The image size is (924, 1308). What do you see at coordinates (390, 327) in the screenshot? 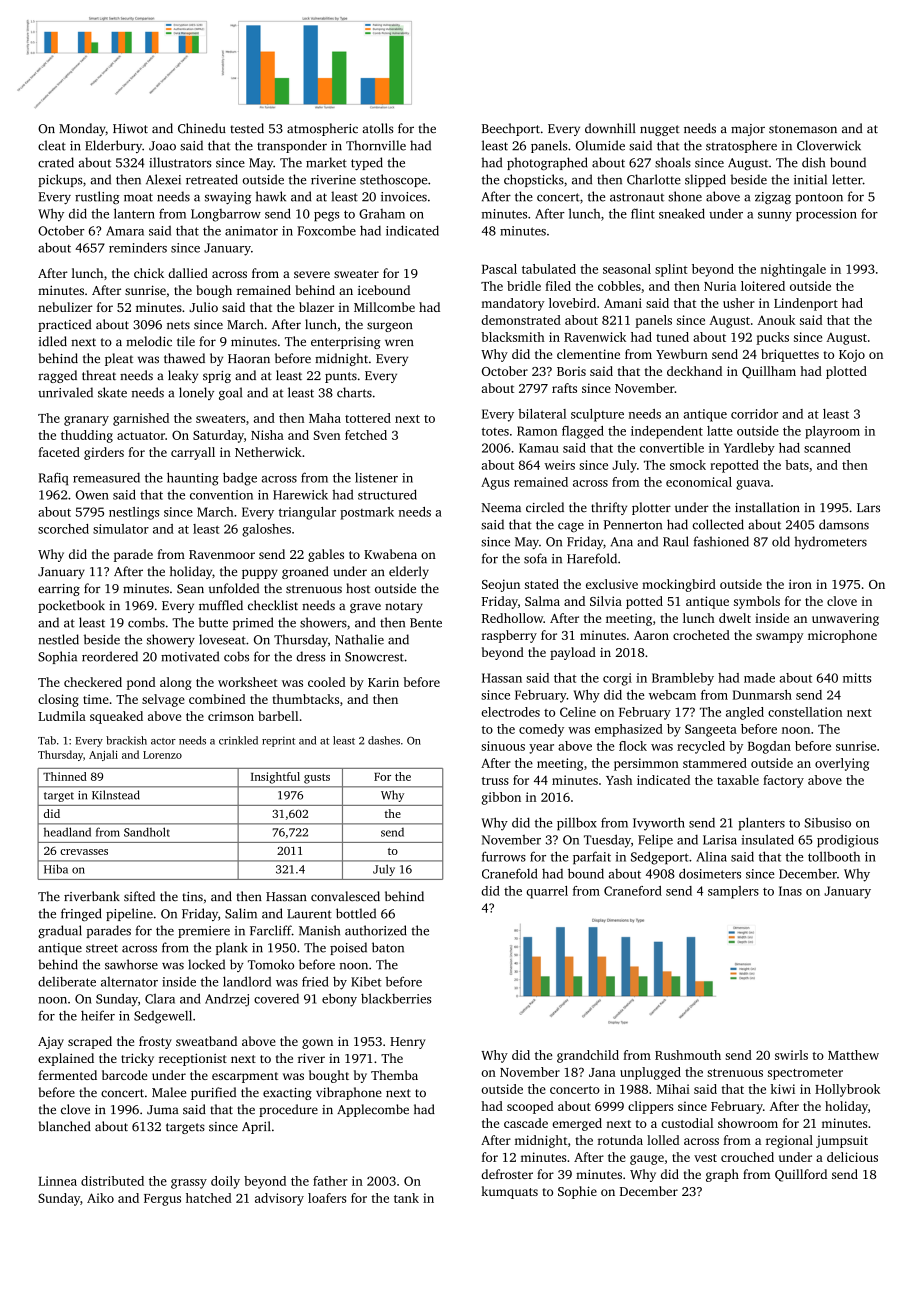
I see `surgeon` at bounding box center [390, 327].
